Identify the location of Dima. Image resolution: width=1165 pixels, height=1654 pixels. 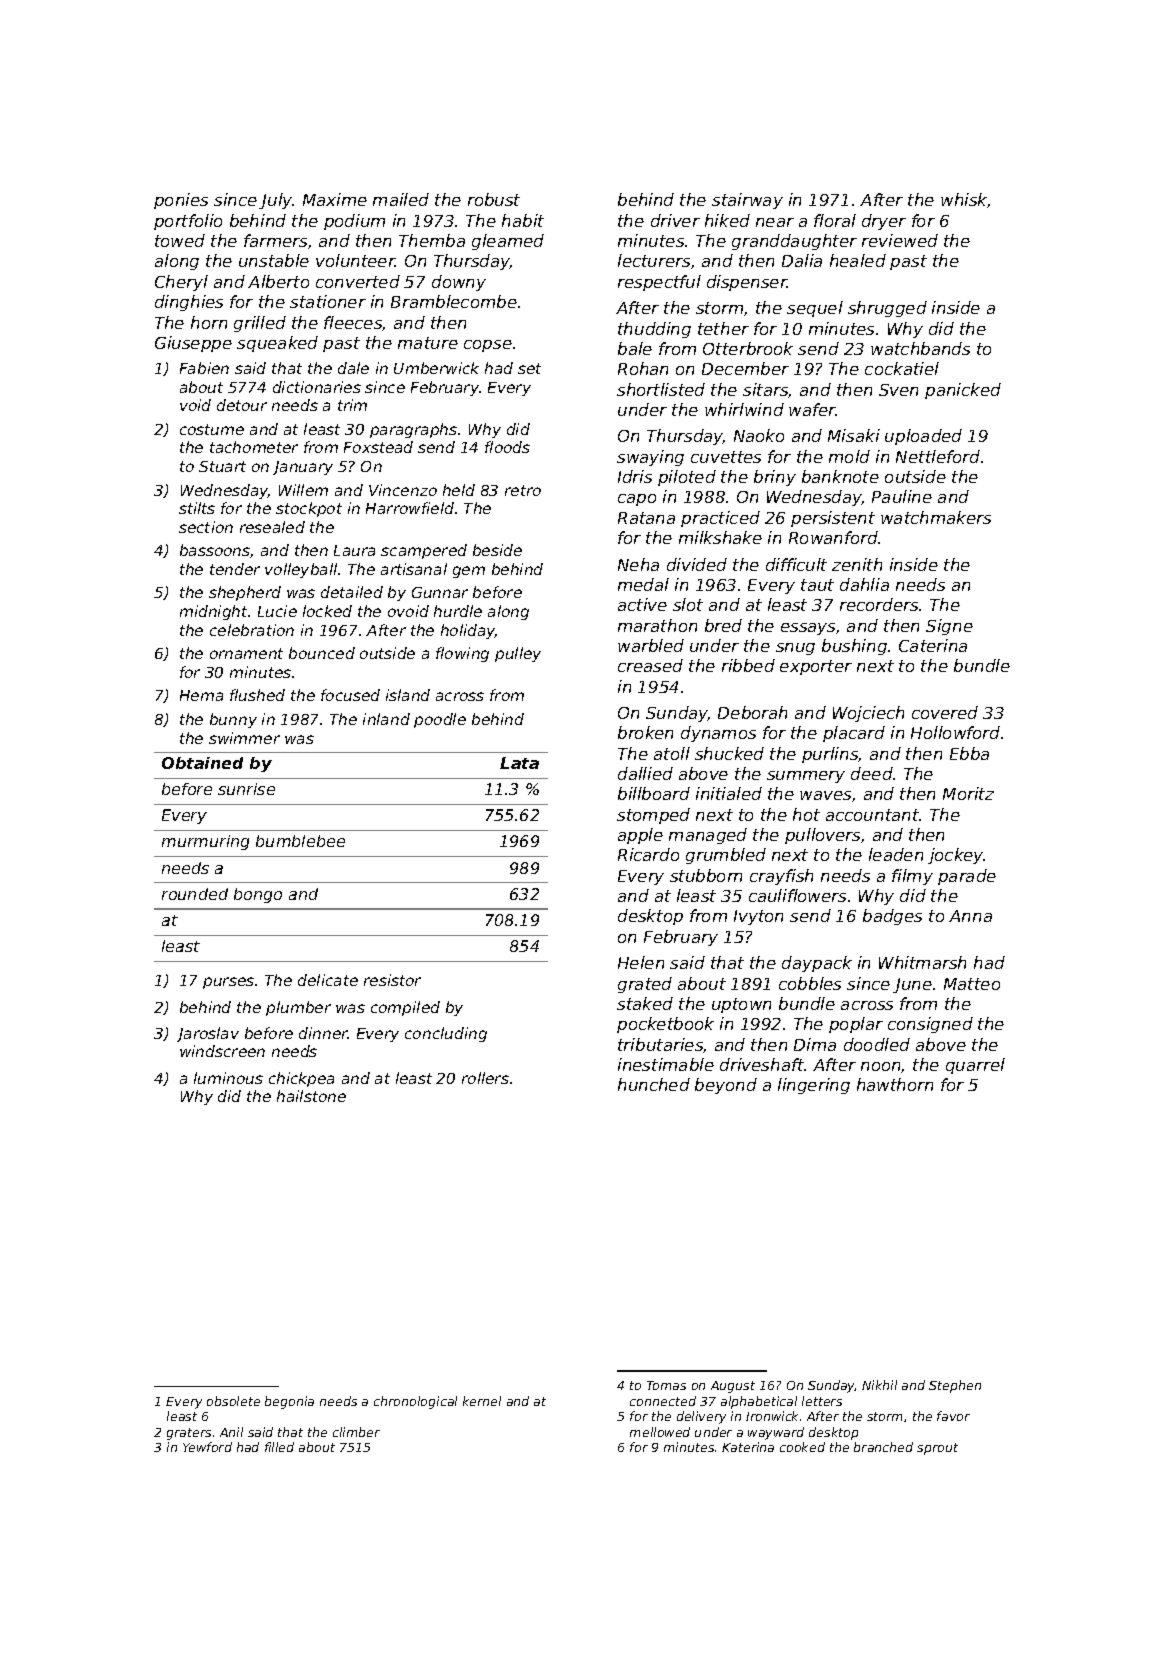
(815, 1044).
